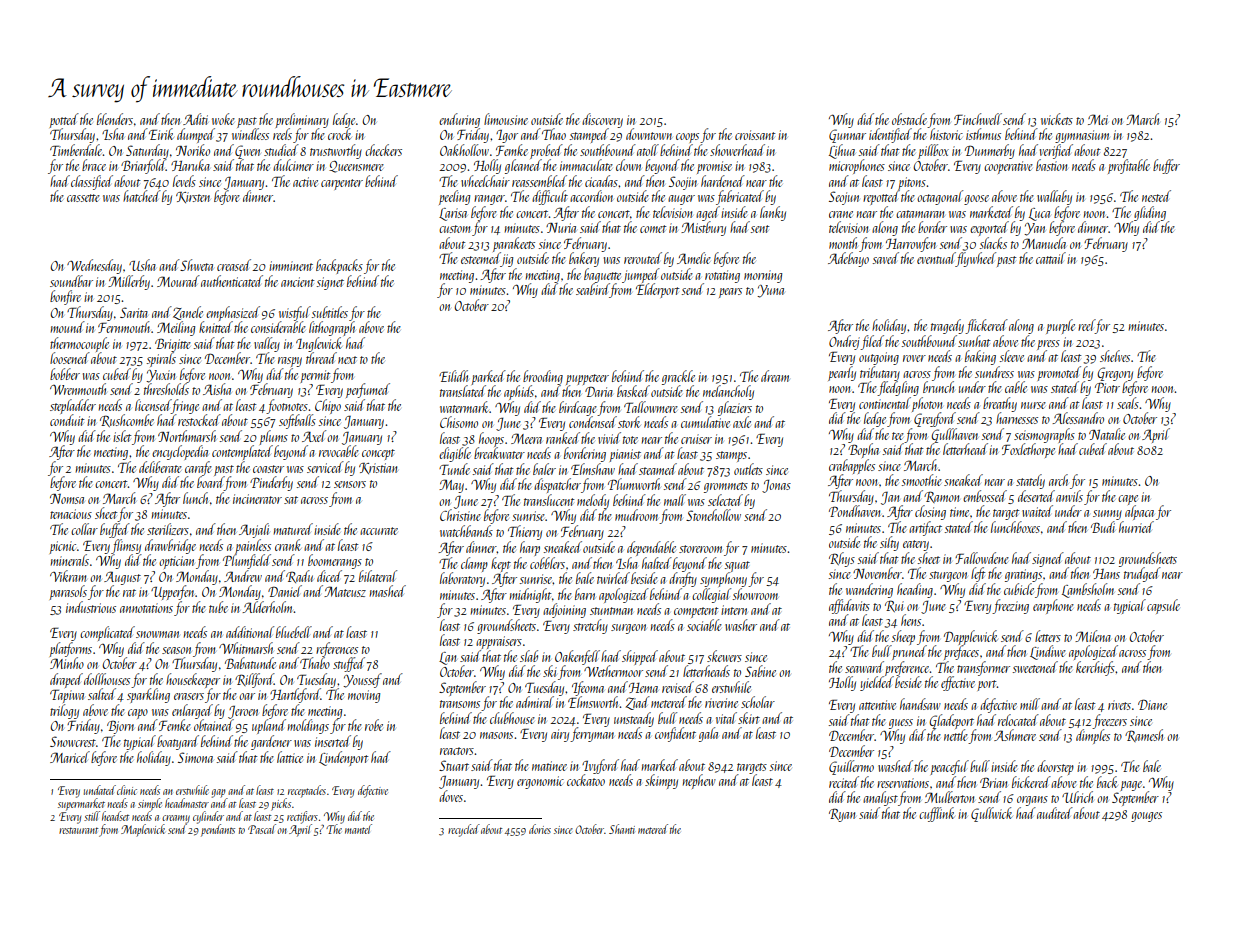 This document has width=1233, height=952. I want to click on plums, so click(273, 438).
